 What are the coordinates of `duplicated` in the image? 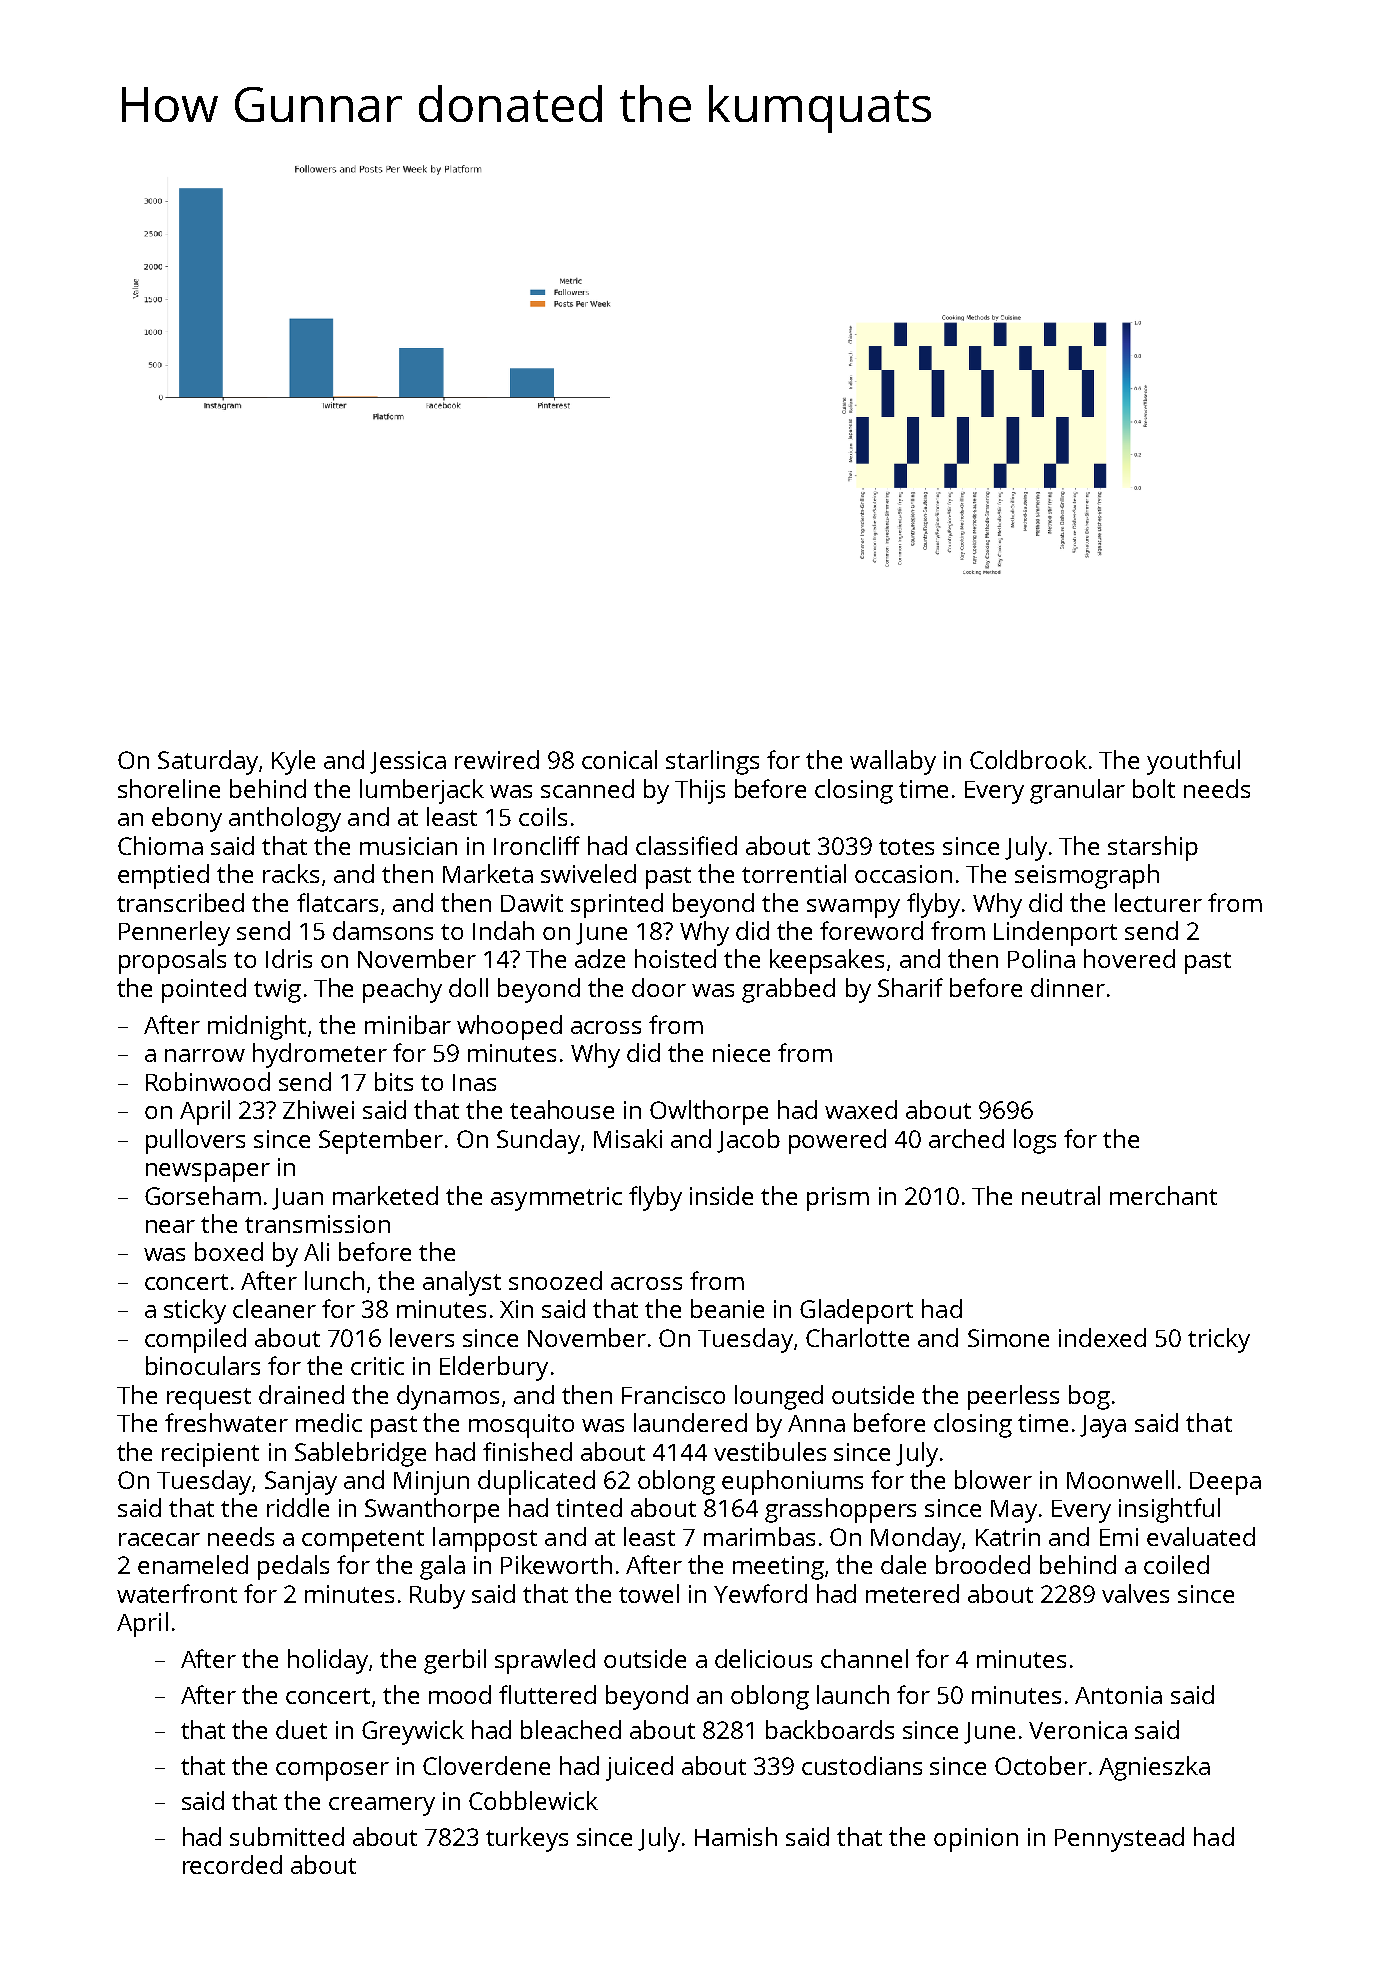 It's located at (536, 1482).
